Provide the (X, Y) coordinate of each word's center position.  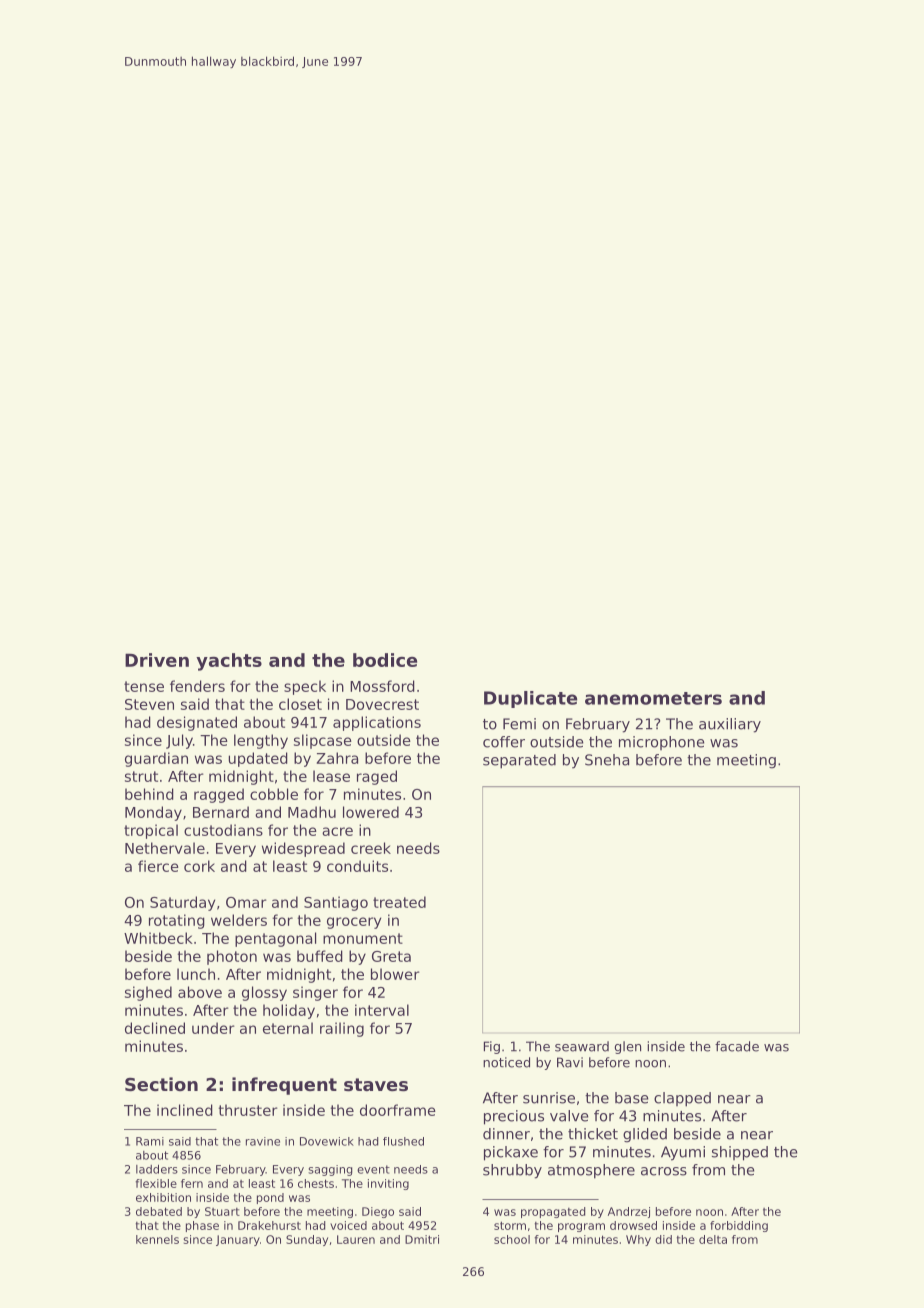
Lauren (356, 1239)
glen (628, 1047)
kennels (157, 1239)
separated (519, 761)
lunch (196, 974)
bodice (385, 660)
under (213, 1028)
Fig (492, 1047)
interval (382, 1010)
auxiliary (730, 725)
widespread (303, 849)
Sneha (607, 760)
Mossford (382, 686)
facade (737, 1046)
